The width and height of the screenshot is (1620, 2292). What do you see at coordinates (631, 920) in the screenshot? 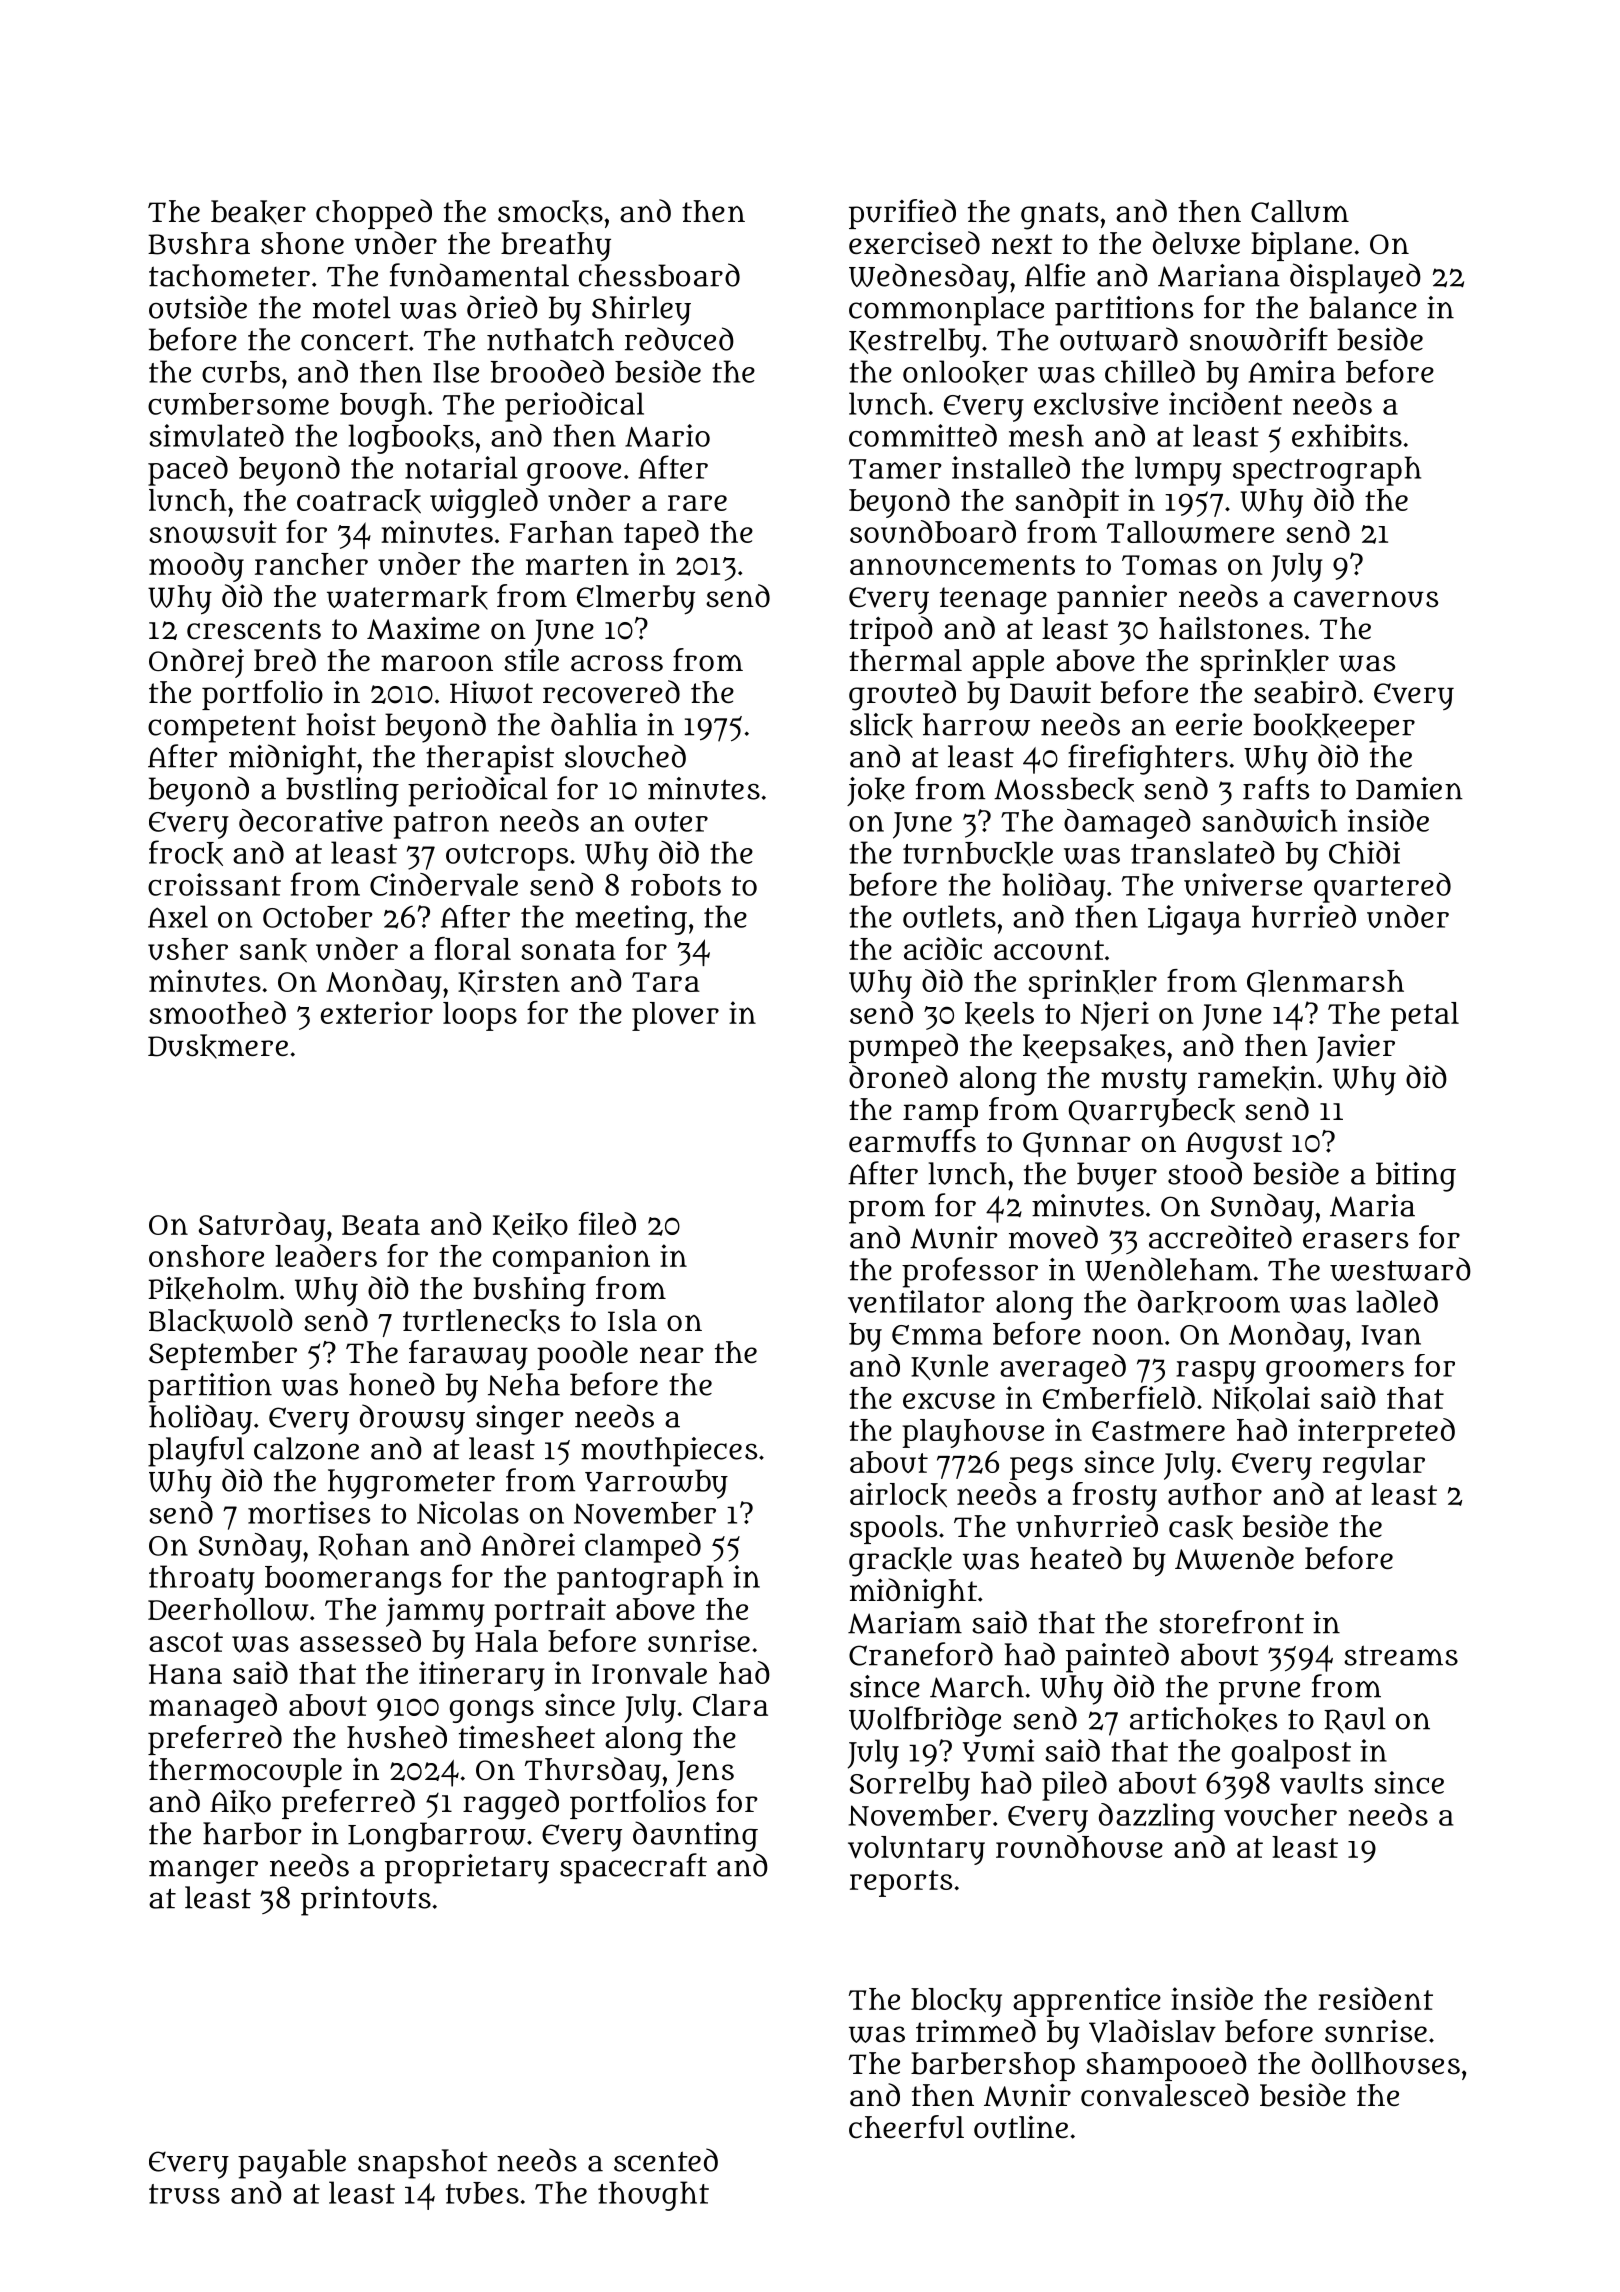
I see `meeting` at bounding box center [631, 920].
